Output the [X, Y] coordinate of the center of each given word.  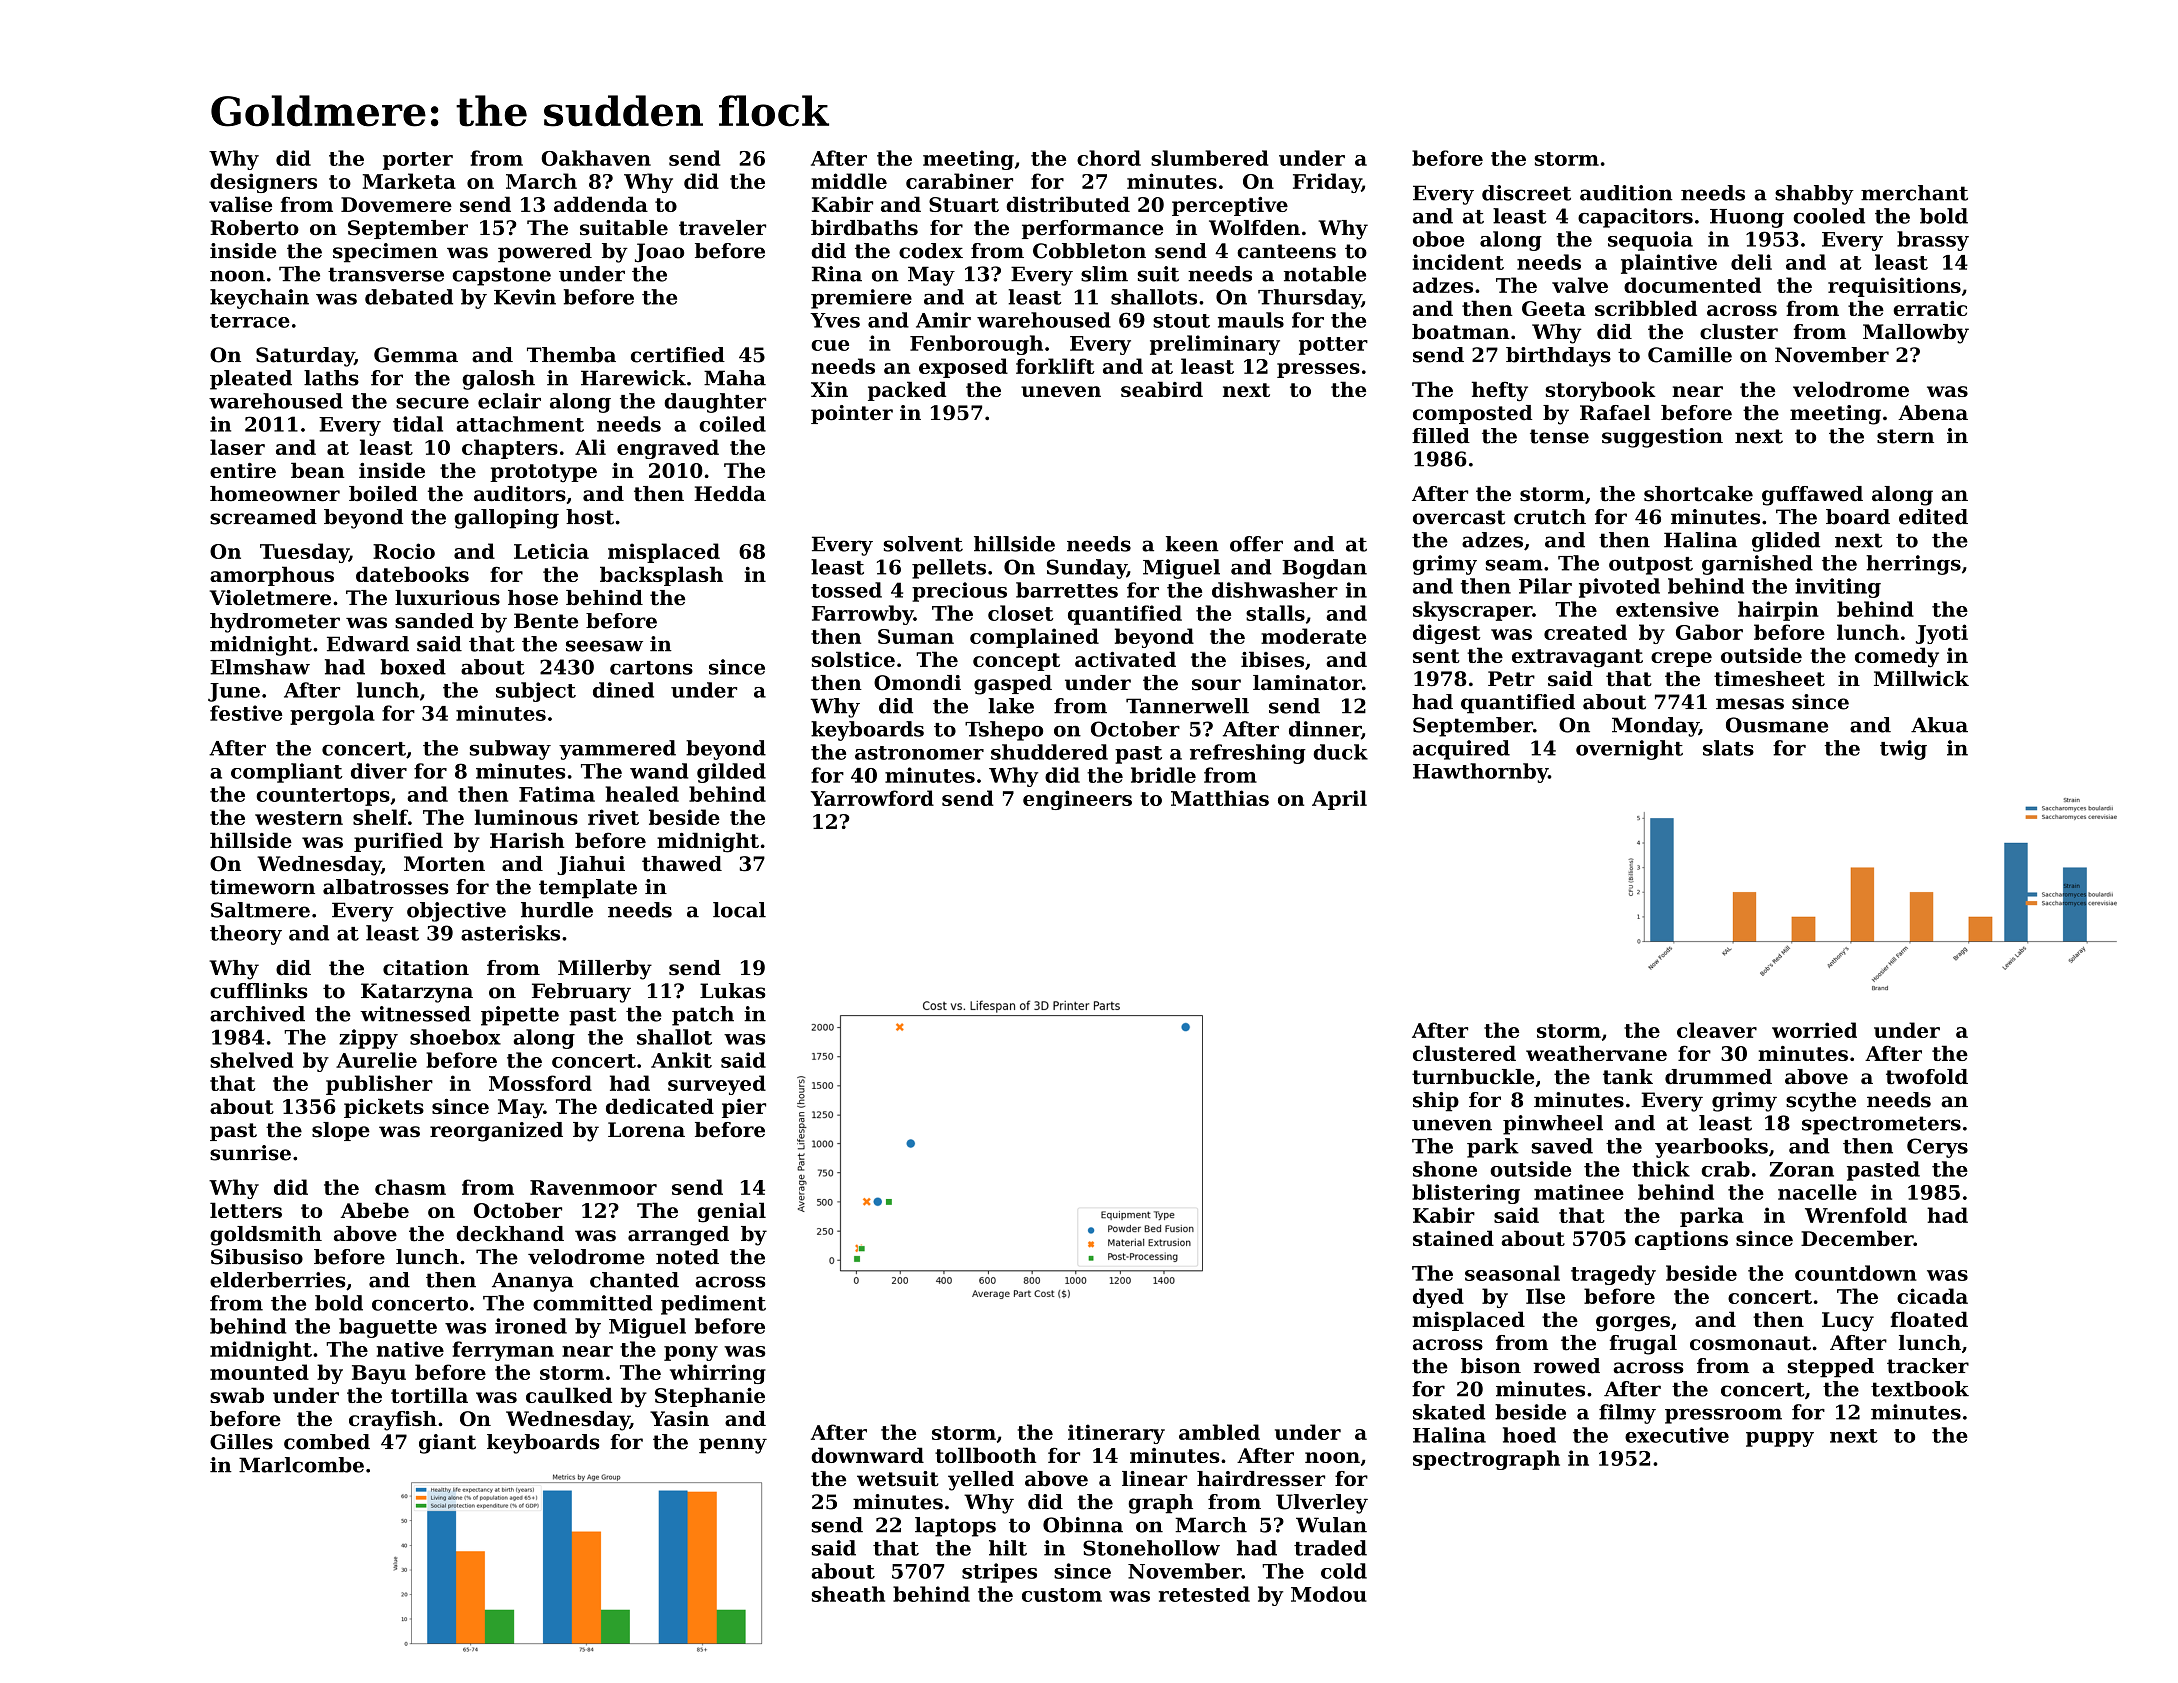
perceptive [1230, 206]
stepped [1831, 1368]
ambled [1219, 1432]
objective [456, 912]
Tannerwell [1187, 706]
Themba [571, 355]
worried [1814, 1030]
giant [447, 1444]
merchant [1914, 193]
